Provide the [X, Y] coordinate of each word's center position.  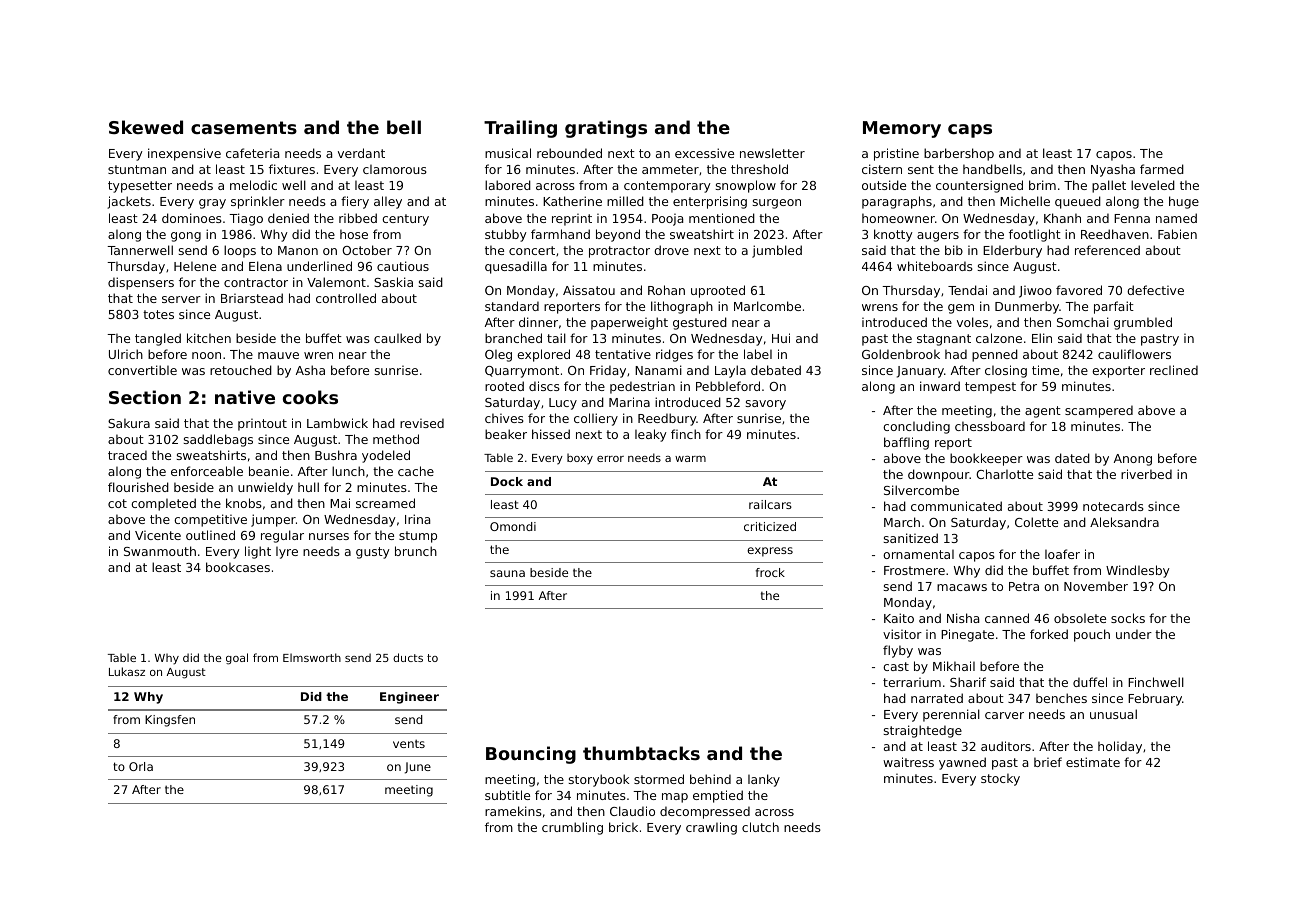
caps [970, 131]
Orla [141, 766]
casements [244, 127]
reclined [1174, 370]
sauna [507, 573]
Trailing [520, 129]
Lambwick [337, 423]
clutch [760, 827]
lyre [287, 552]
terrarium [912, 682]
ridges [674, 355]
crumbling [572, 828]
